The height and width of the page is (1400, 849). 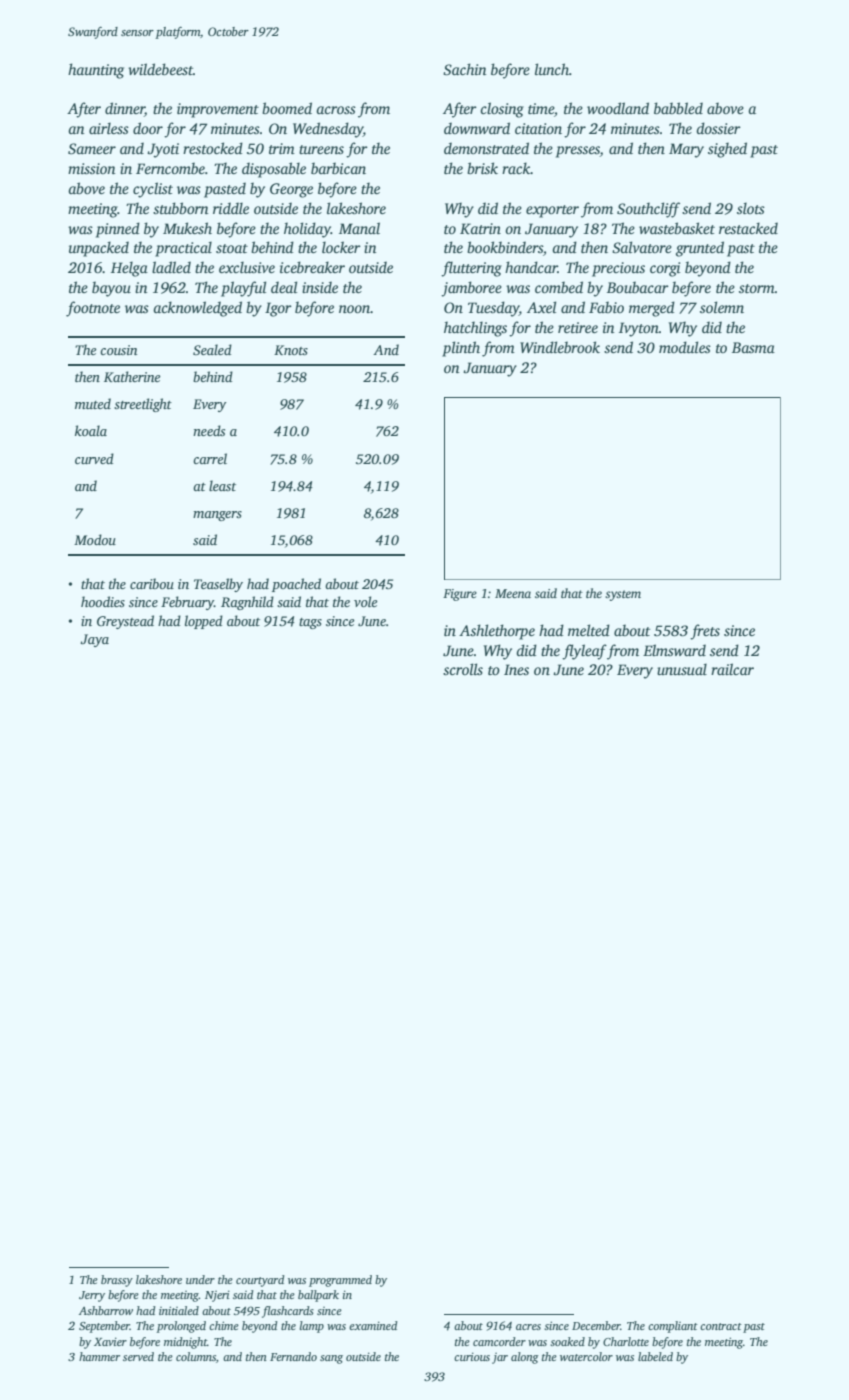 What do you see at coordinates (682, 669) in the page?
I see `unusual` at bounding box center [682, 669].
